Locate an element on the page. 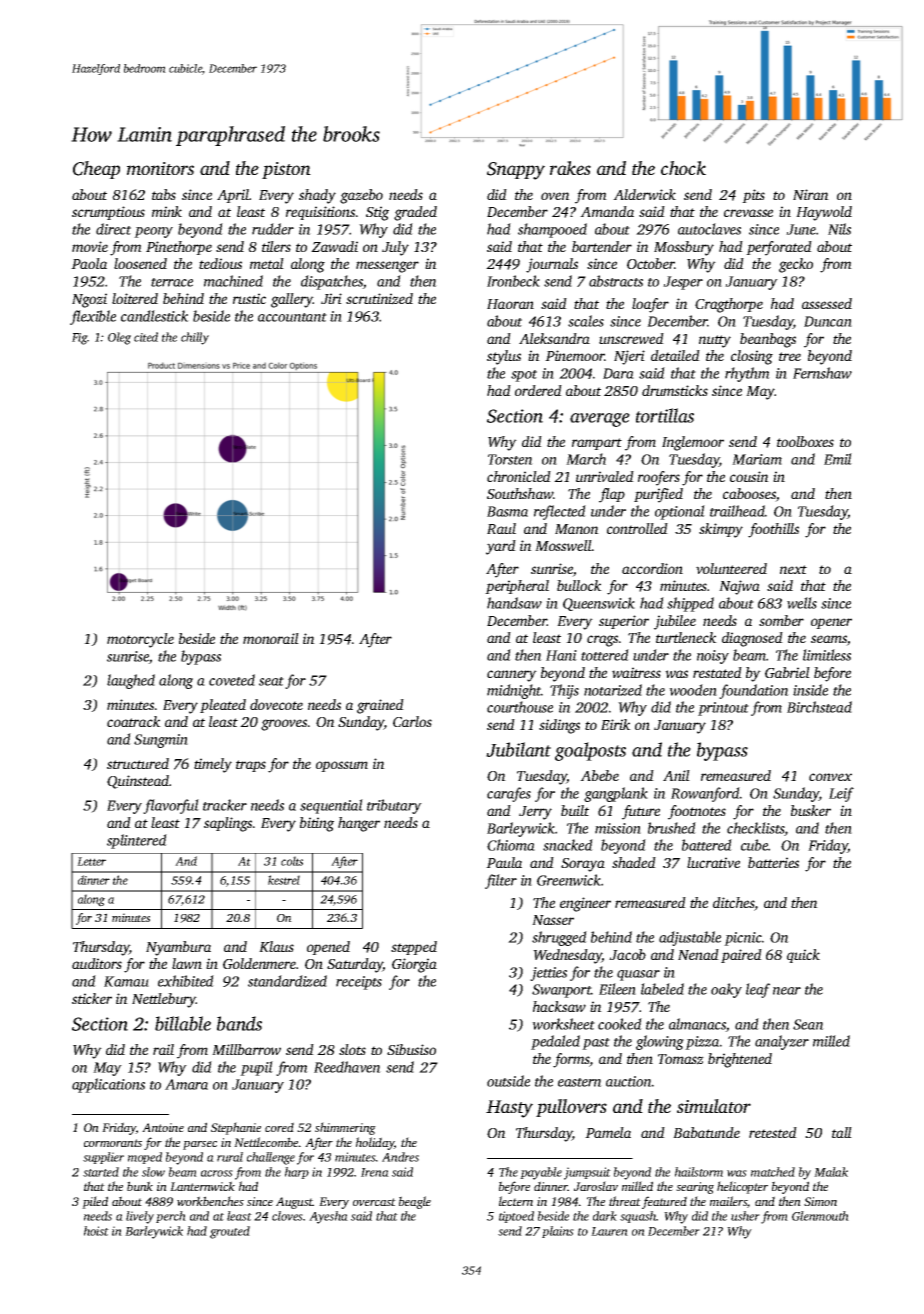 The image size is (924, 1314). Stig is located at coordinates (377, 213).
